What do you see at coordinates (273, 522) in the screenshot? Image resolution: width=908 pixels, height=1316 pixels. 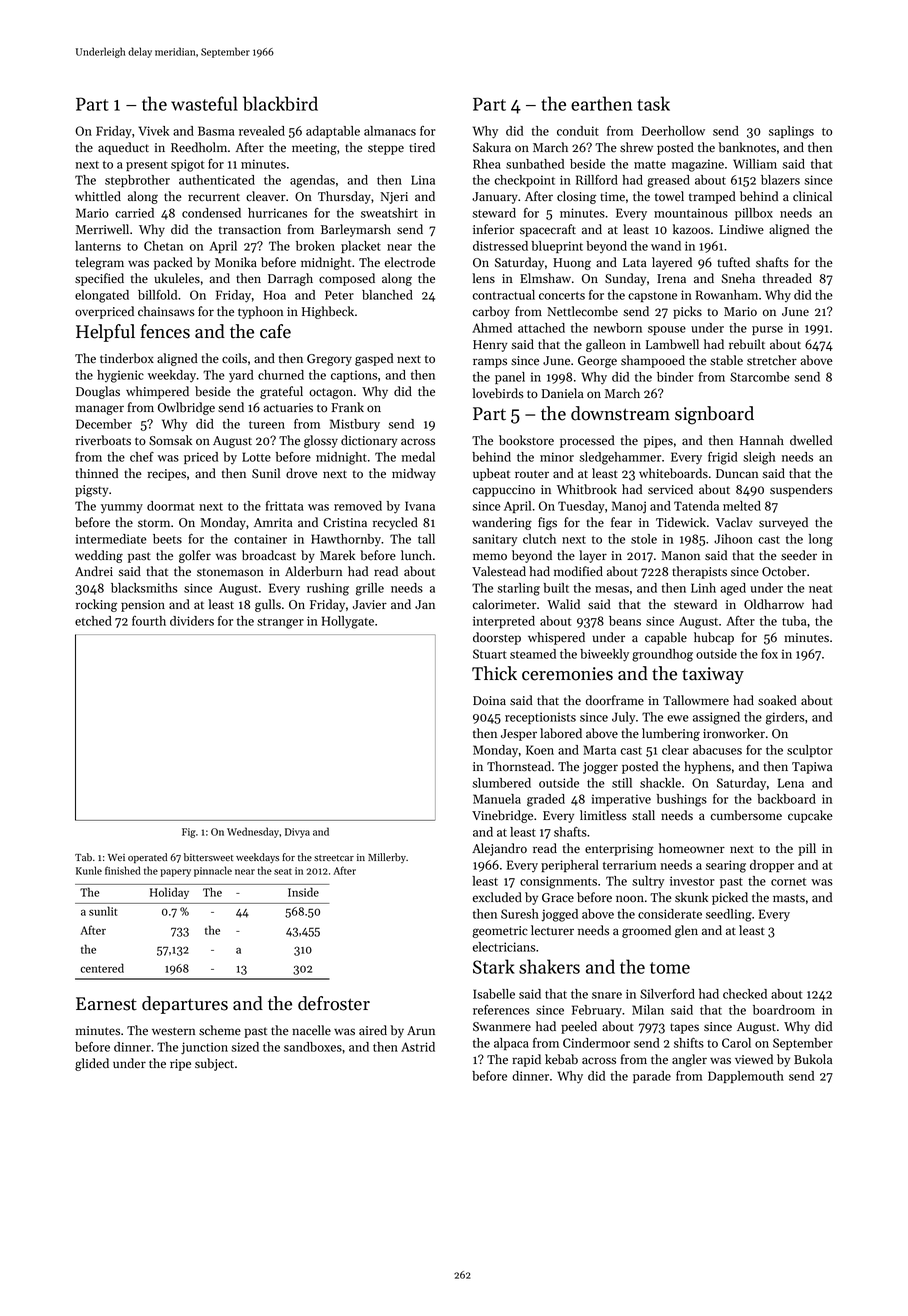 I see `Amrita` at bounding box center [273, 522].
